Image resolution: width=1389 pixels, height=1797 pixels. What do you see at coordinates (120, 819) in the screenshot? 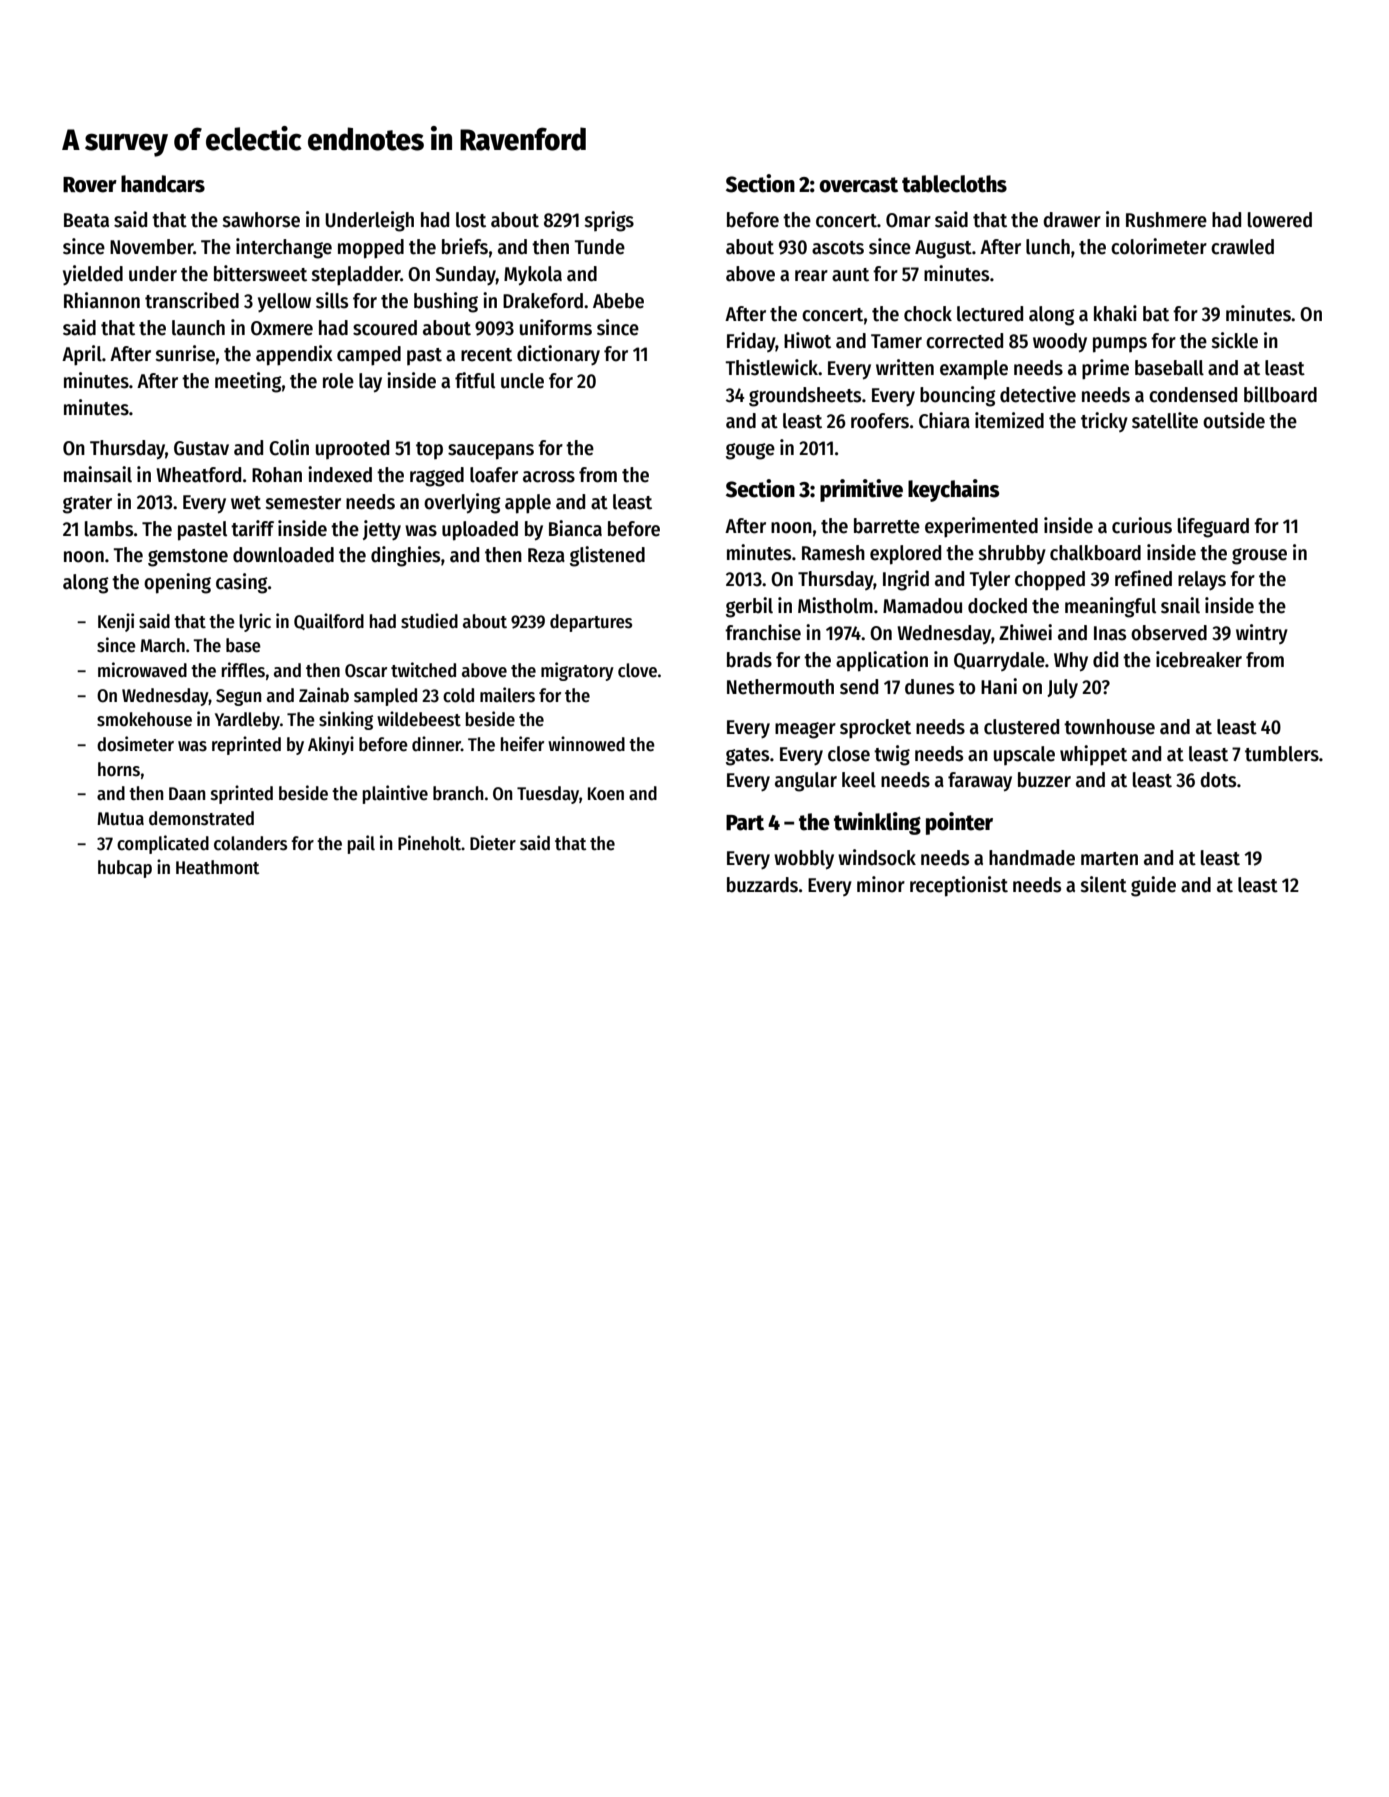
I see `Mutua` at bounding box center [120, 819].
